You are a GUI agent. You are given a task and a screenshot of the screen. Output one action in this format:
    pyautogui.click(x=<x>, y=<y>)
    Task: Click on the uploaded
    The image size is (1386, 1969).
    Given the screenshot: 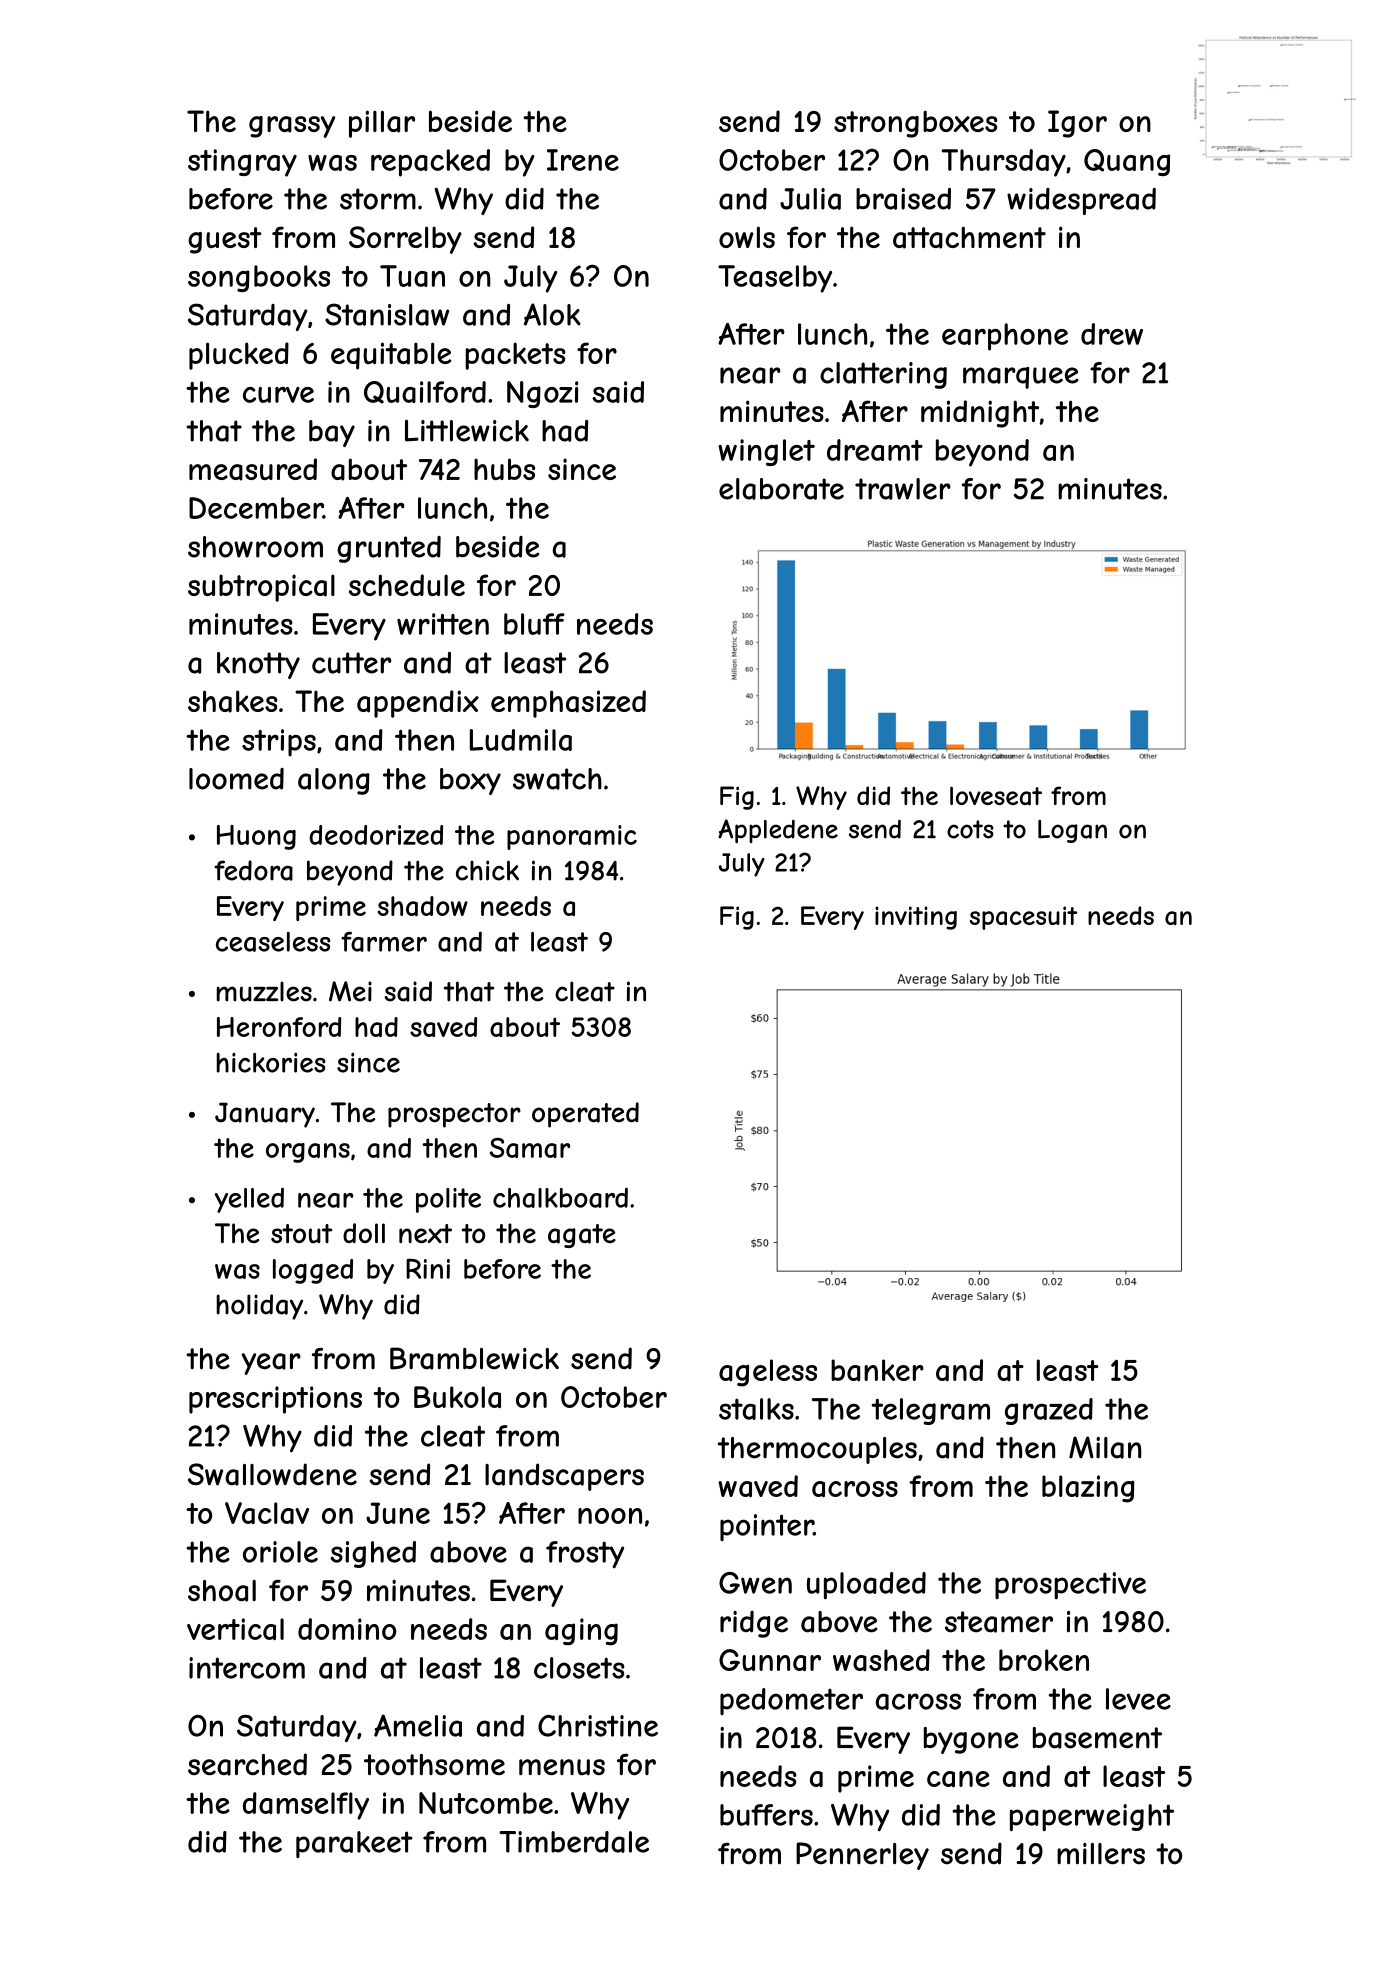 What is the action you would take?
    pyautogui.click(x=866, y=1586)
